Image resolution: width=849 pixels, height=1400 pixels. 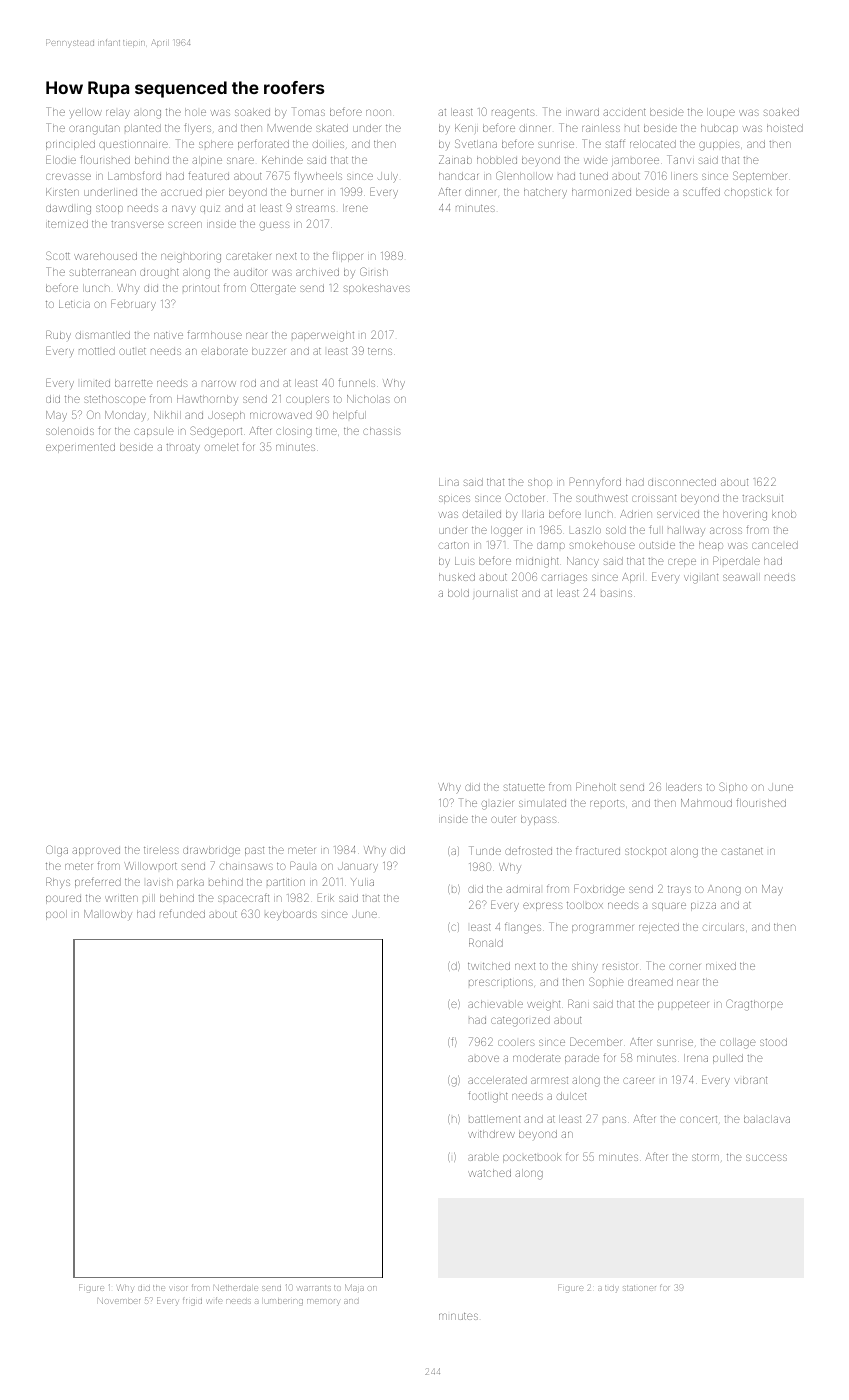 What do you see at coordinates (733, 787) in the document?
I see `Sipho` at bounding box center [733, 787].
